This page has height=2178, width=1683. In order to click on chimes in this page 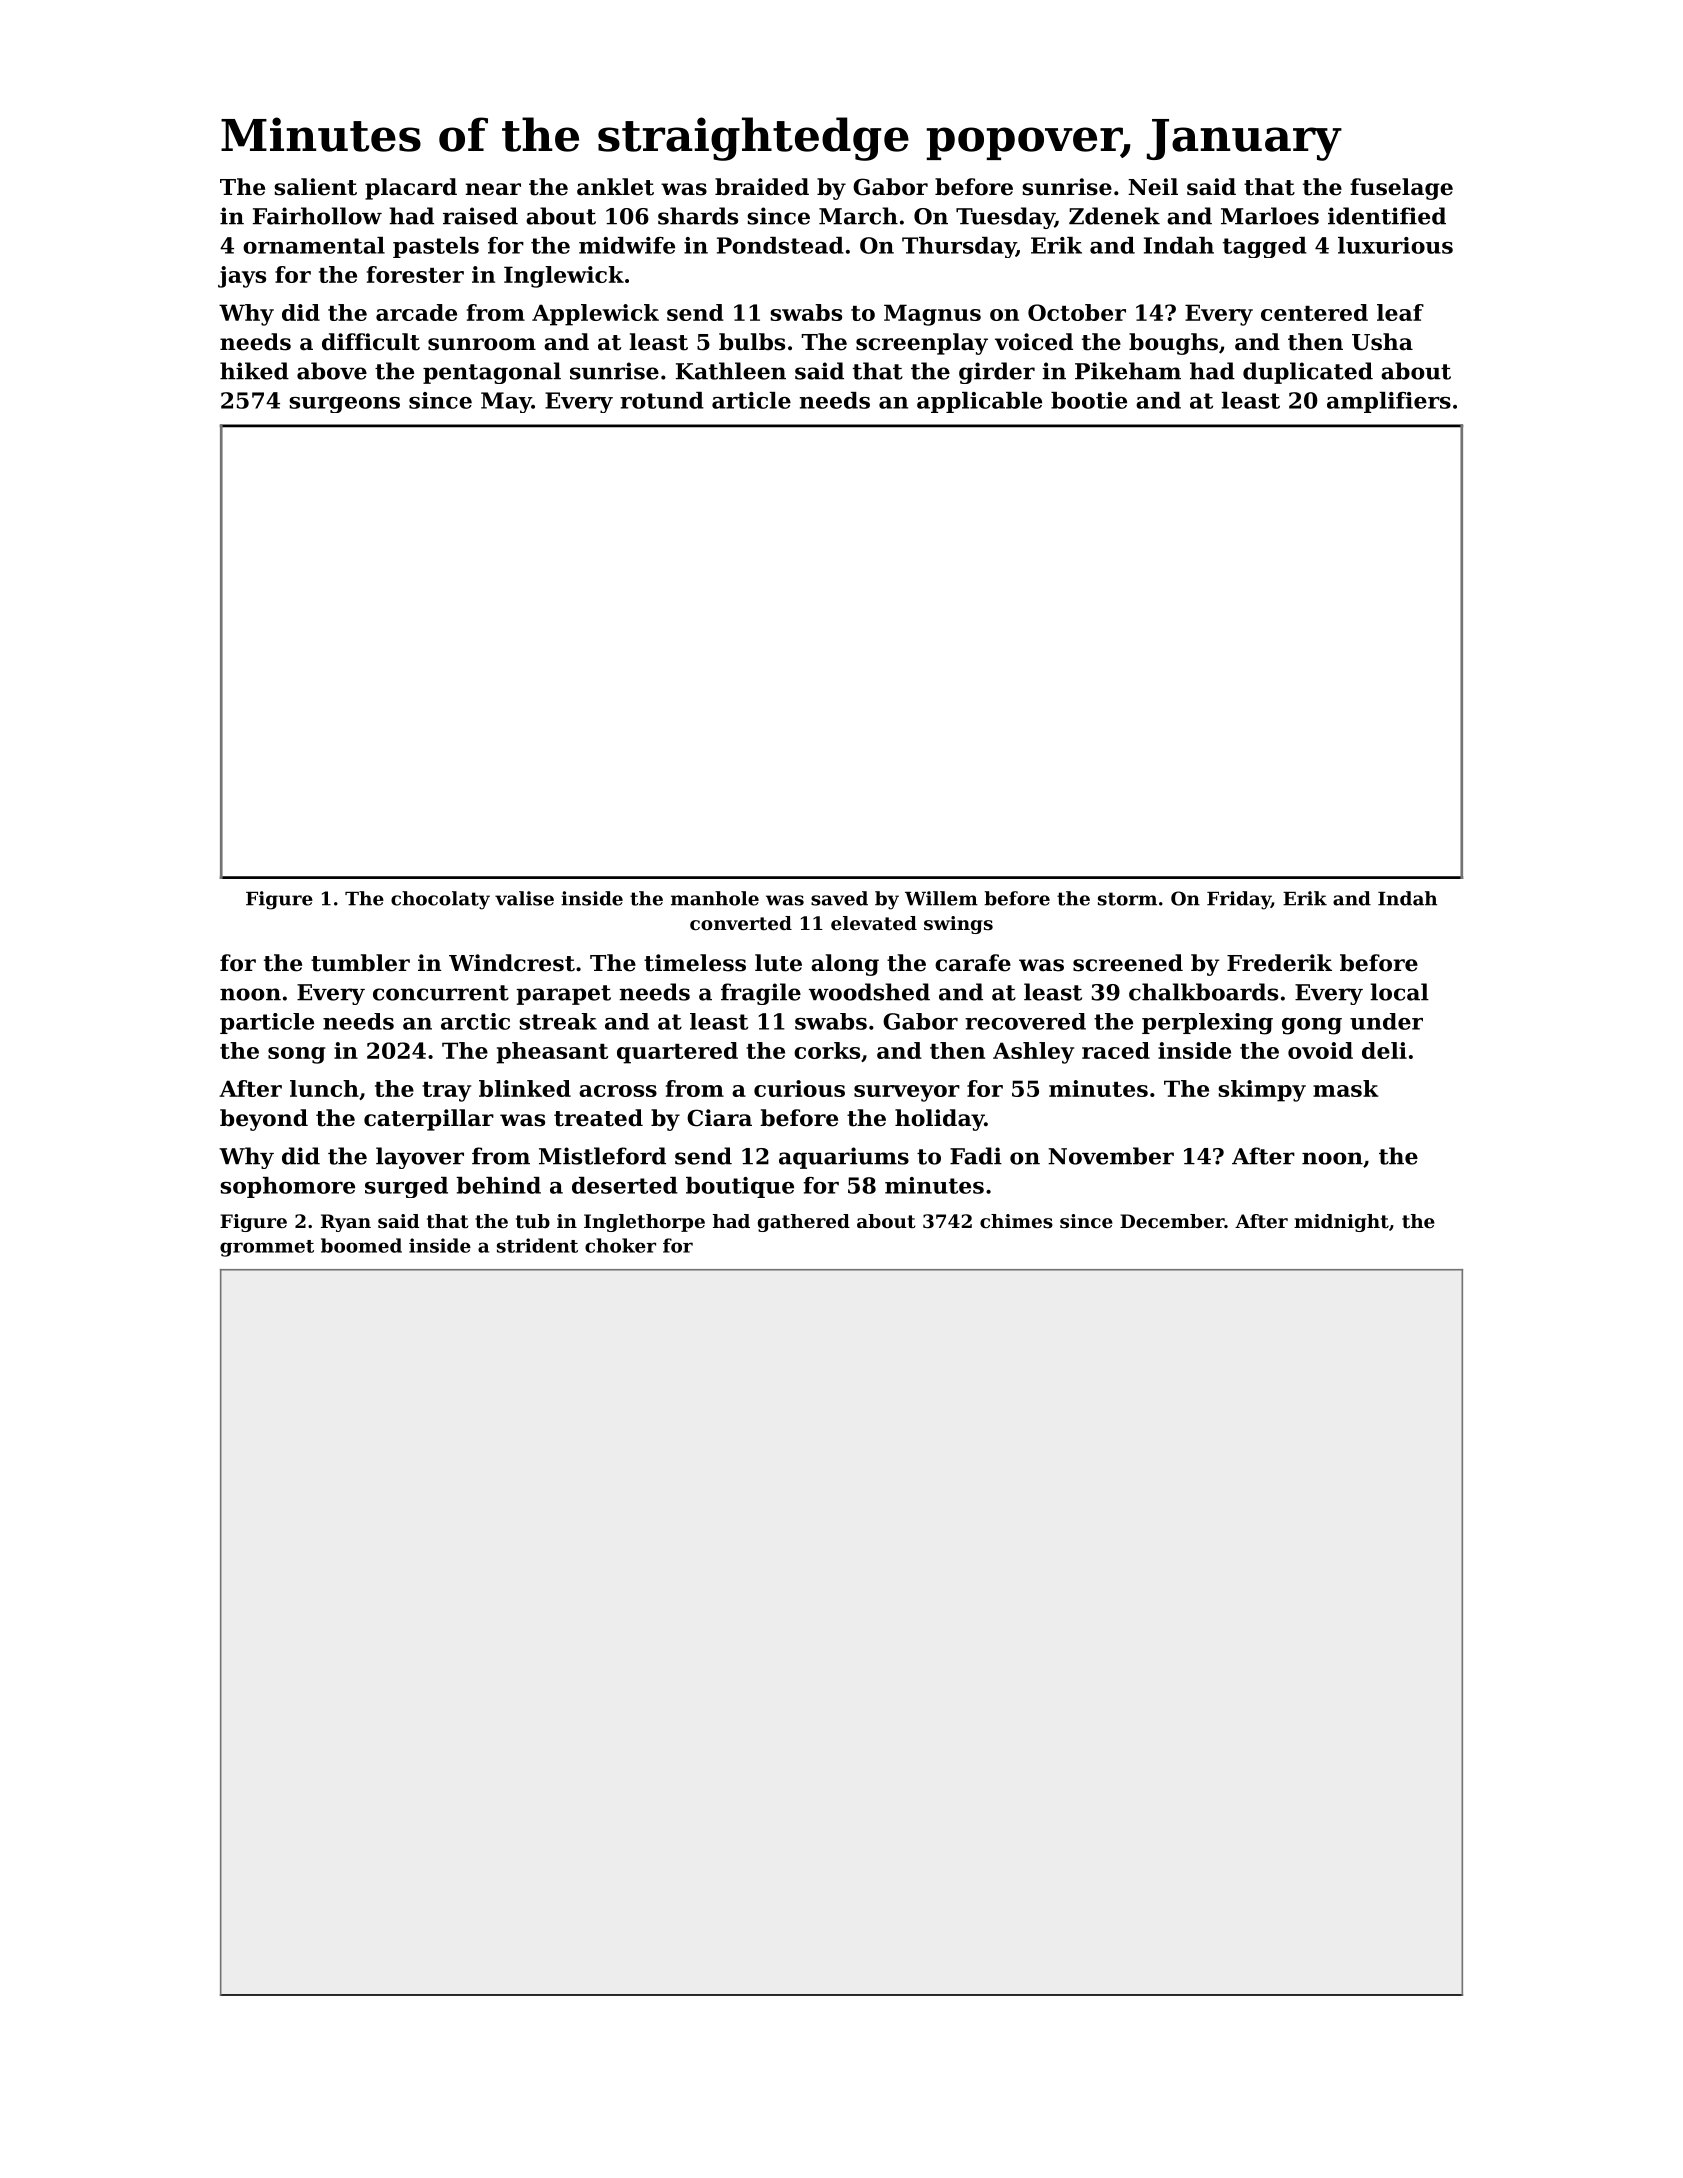, I will do `click(1016, 1221)`.
